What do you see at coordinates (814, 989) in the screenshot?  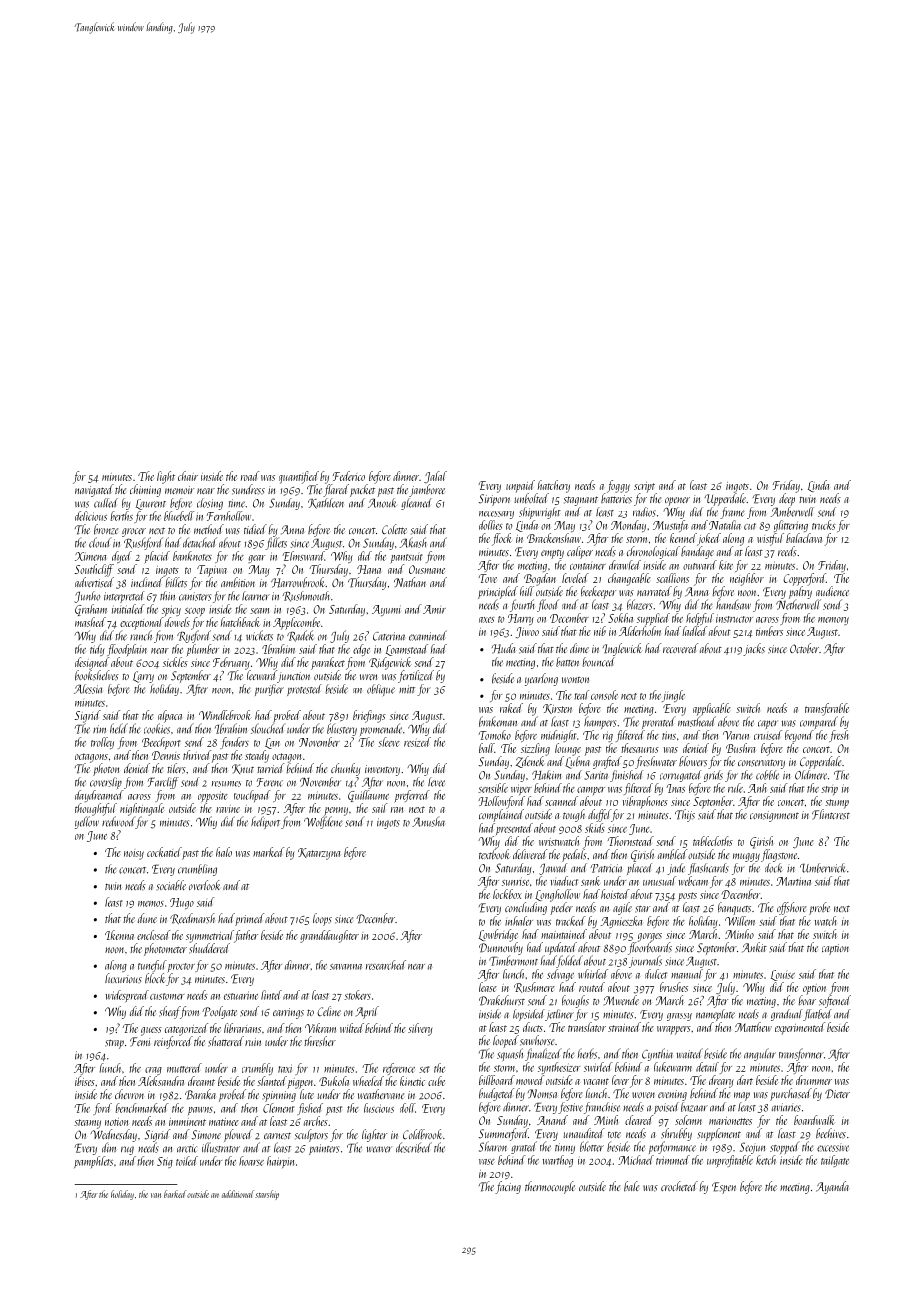 I see `option` at bounding box center [814, 989].
